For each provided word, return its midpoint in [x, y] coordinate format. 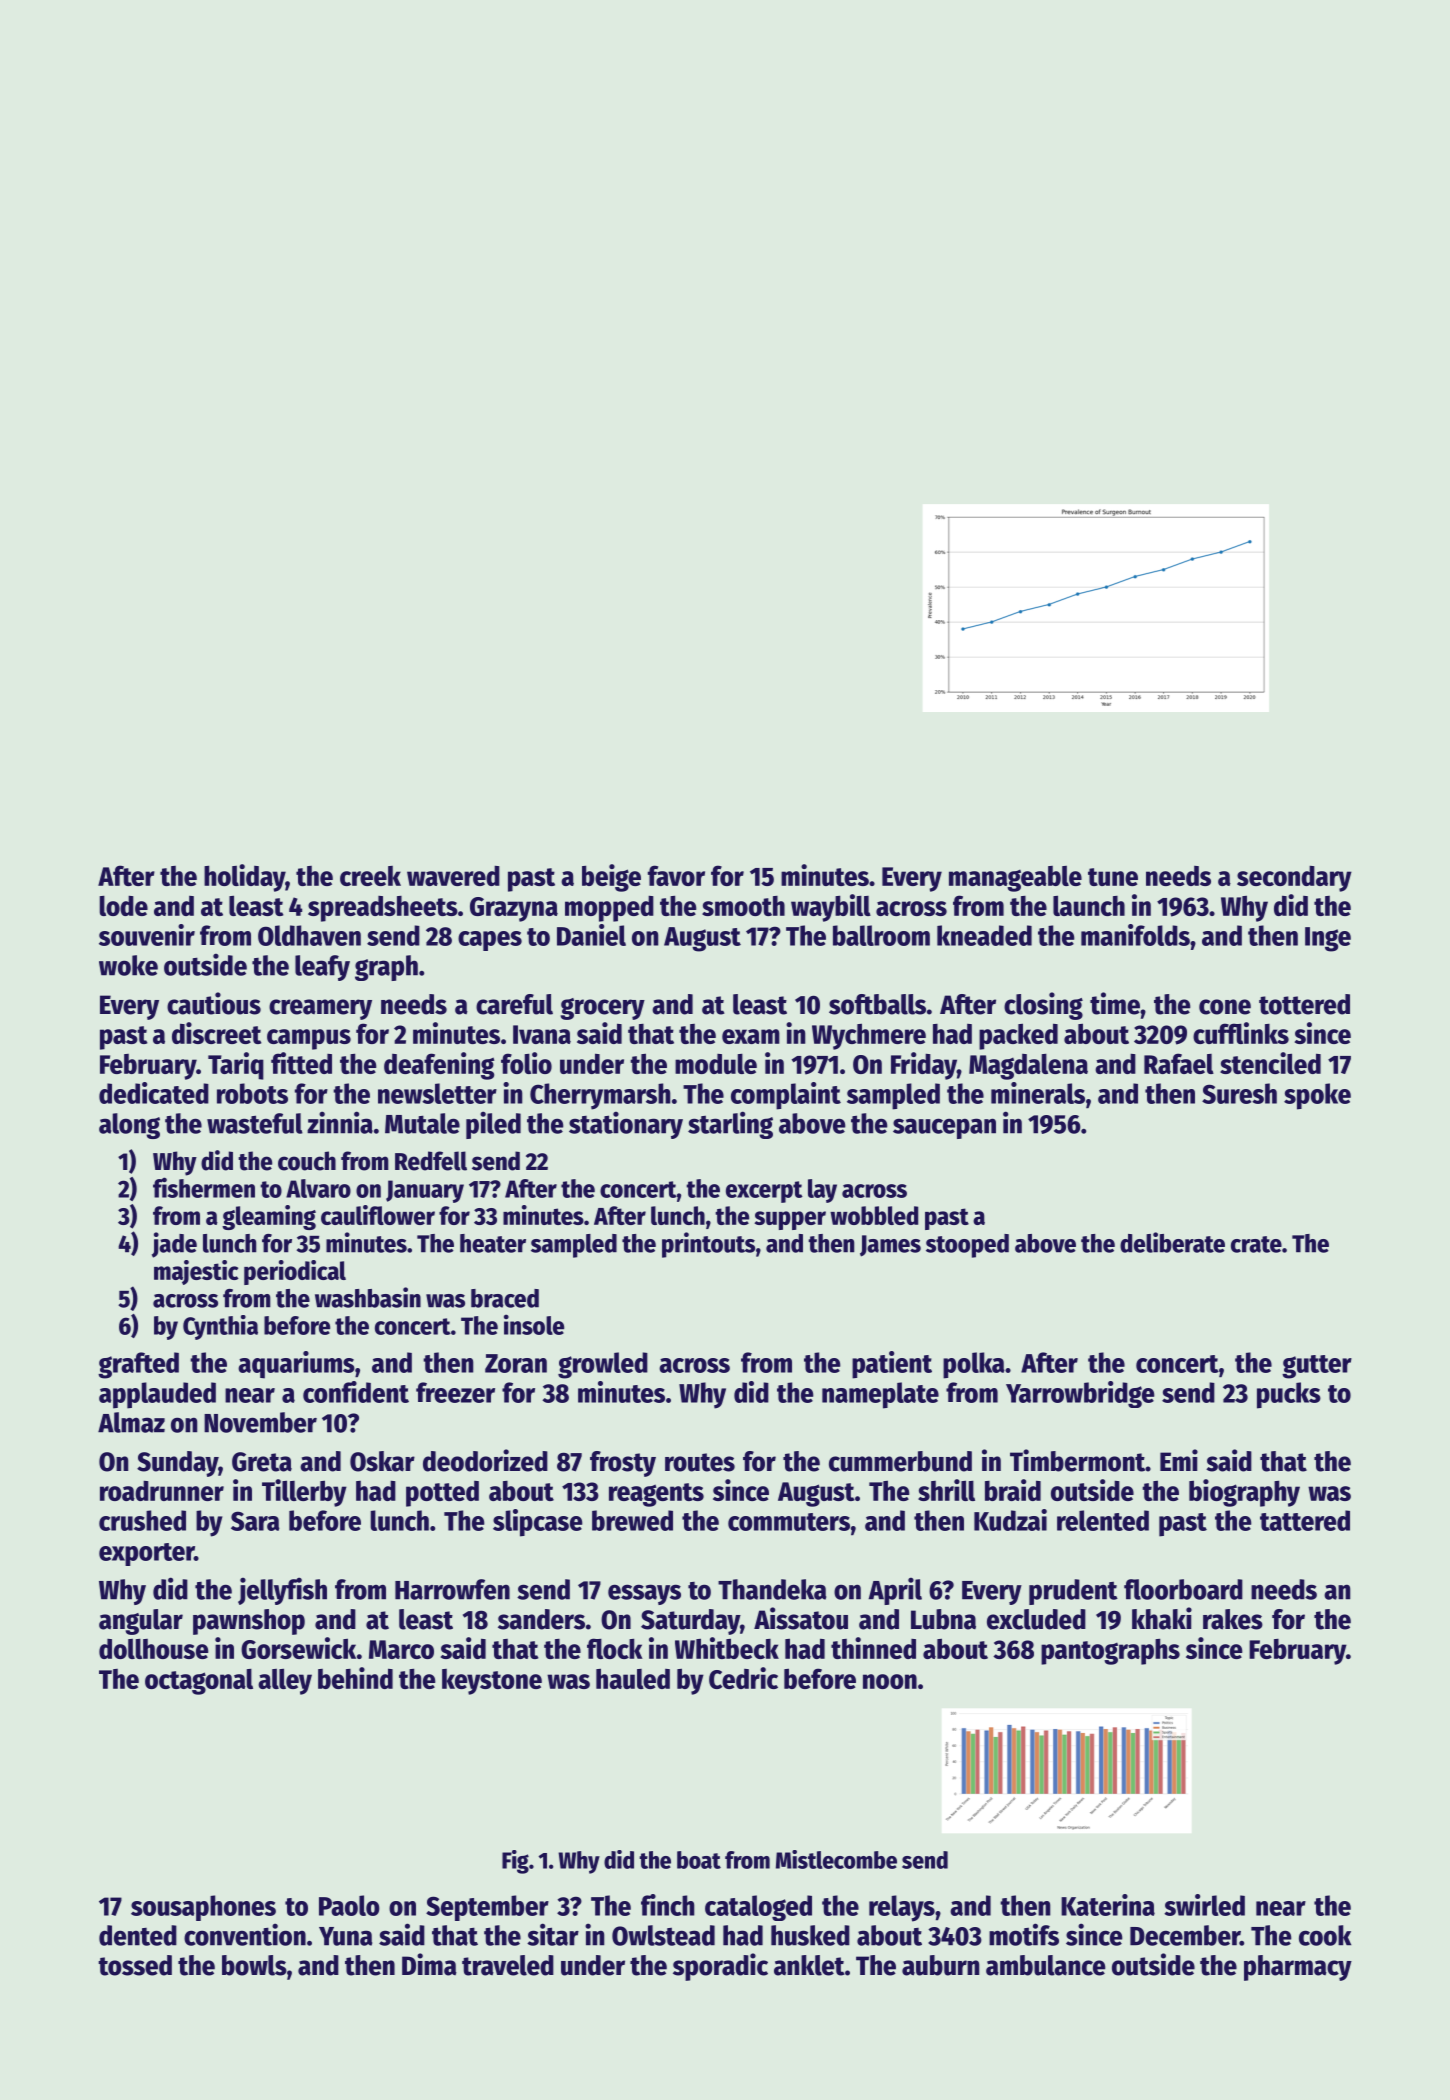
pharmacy [1298, 1968]
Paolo [349, 1905]
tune [1113, 877]
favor [676, 875]
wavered [453, 876]
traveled [508, 1965]
